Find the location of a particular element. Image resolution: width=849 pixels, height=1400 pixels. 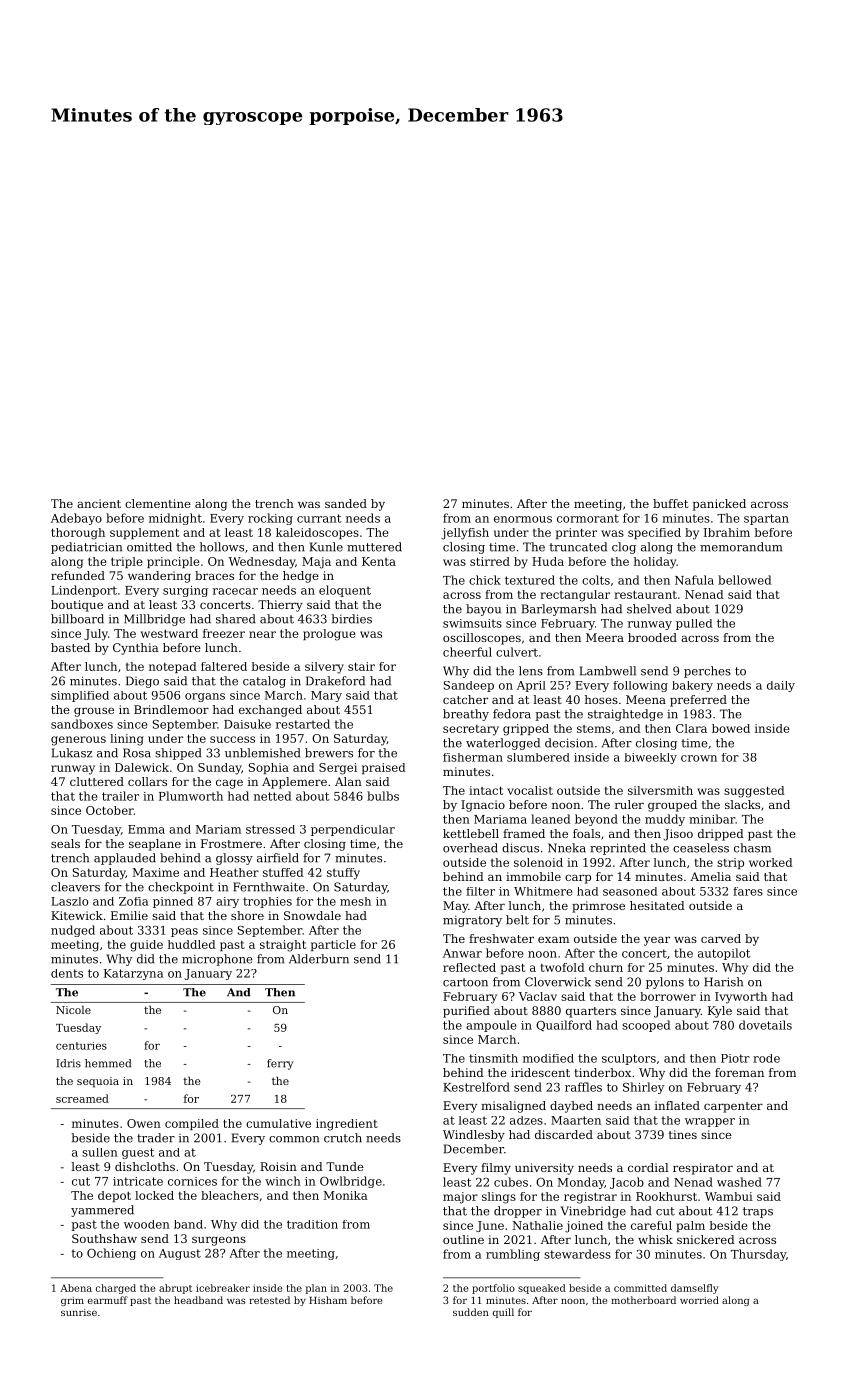

intricate is located at coordinates (138, 1181).
